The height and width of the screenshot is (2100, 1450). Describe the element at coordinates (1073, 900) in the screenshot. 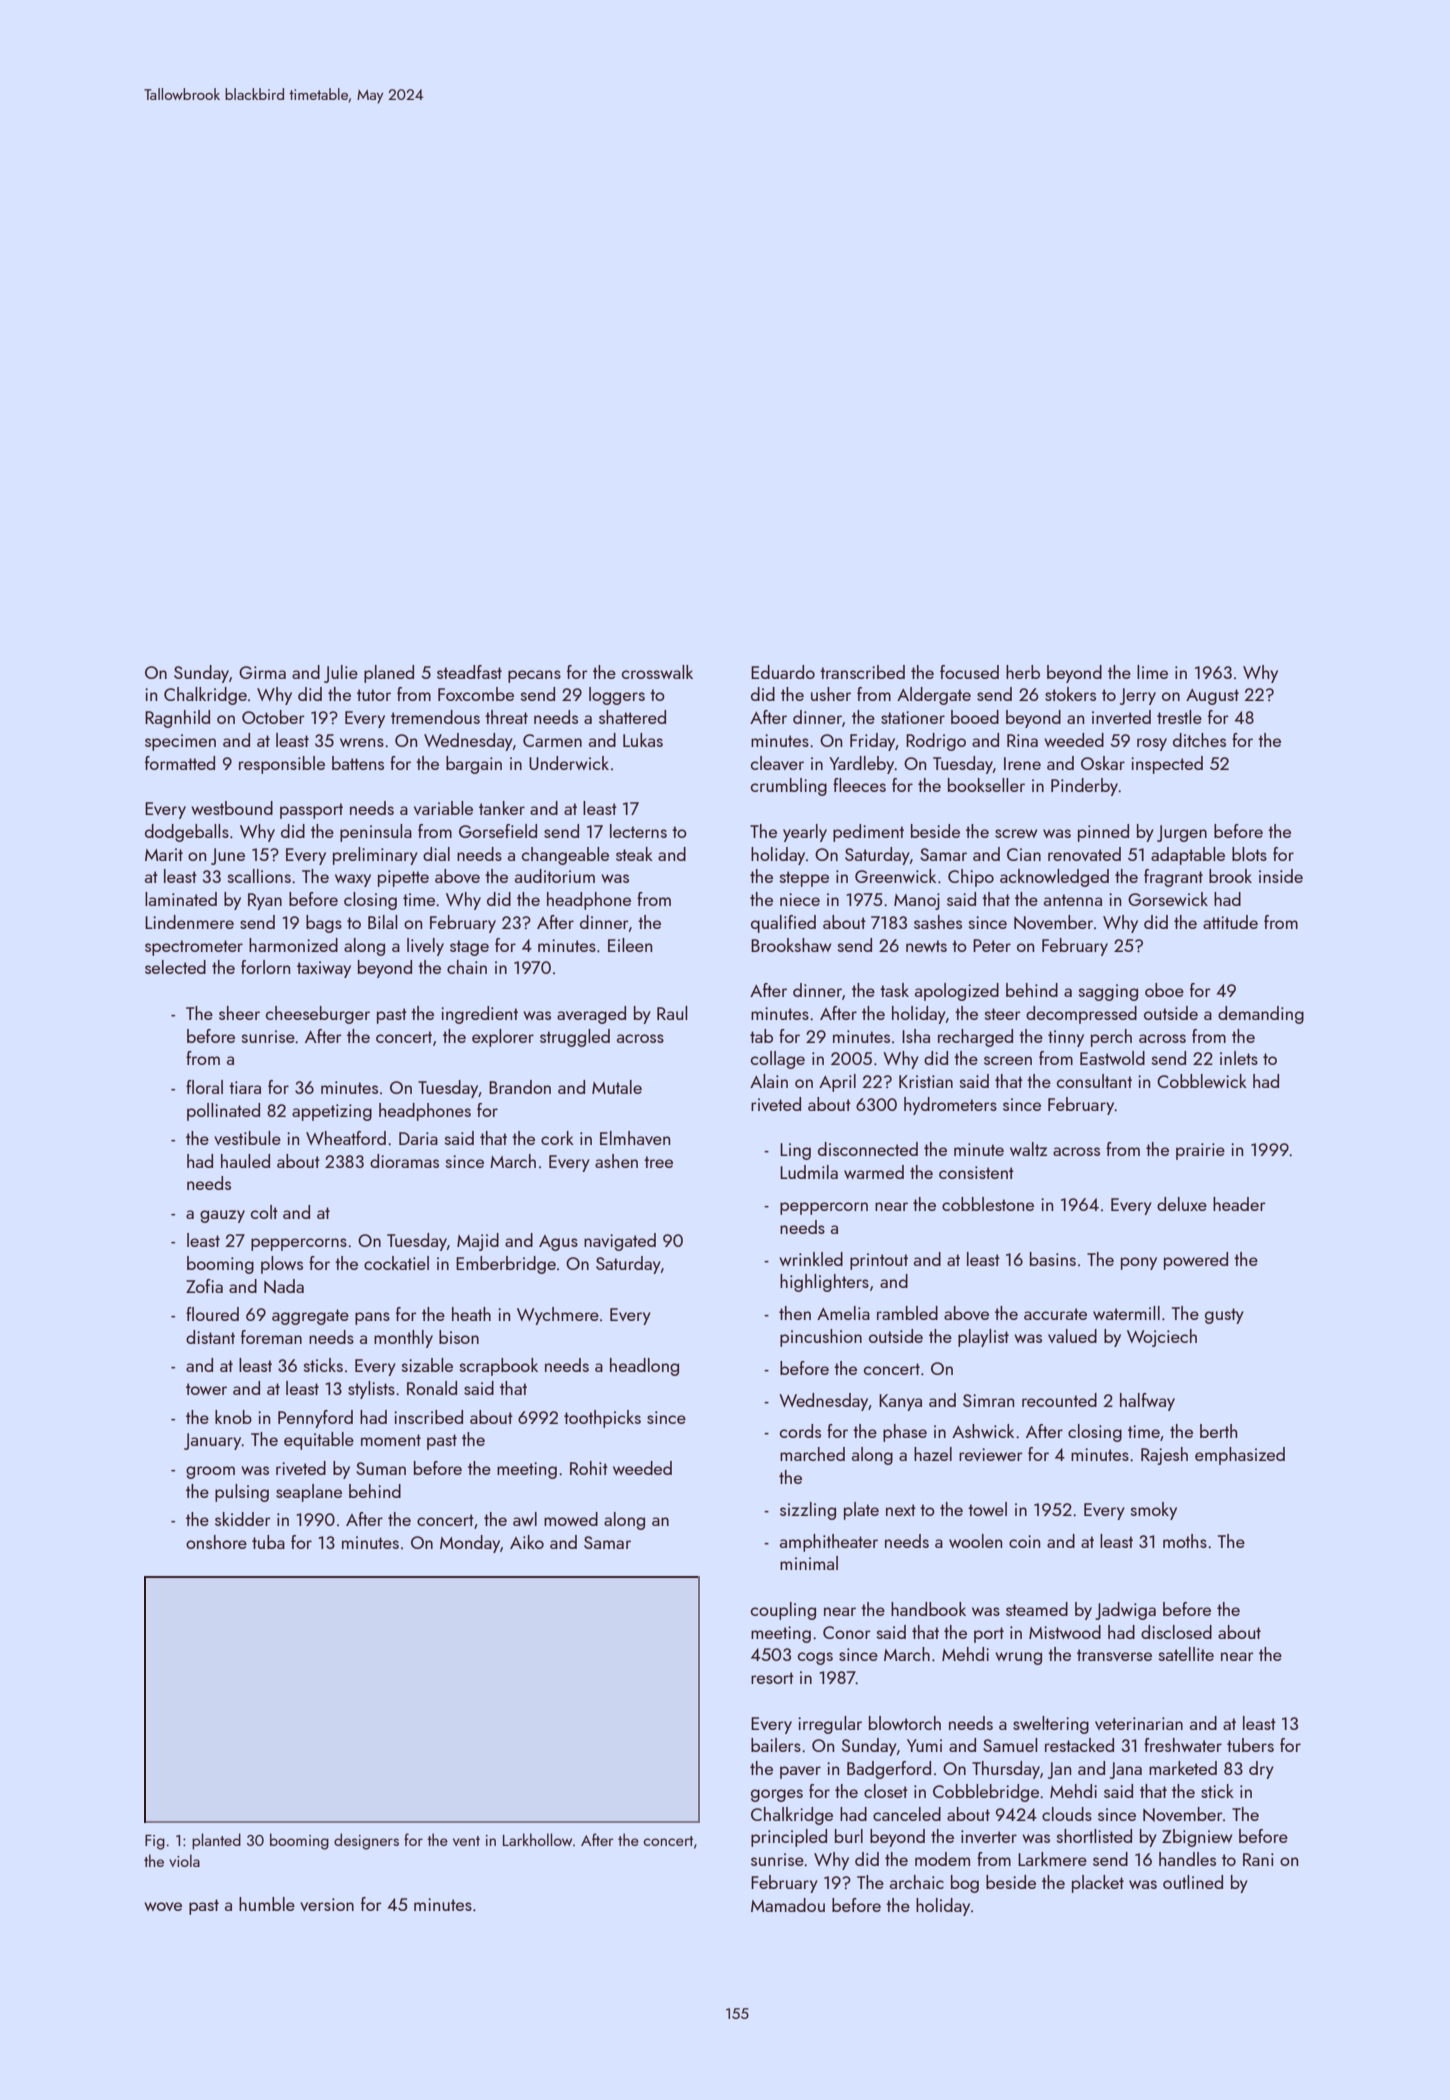

I see `antenna` at that location.
